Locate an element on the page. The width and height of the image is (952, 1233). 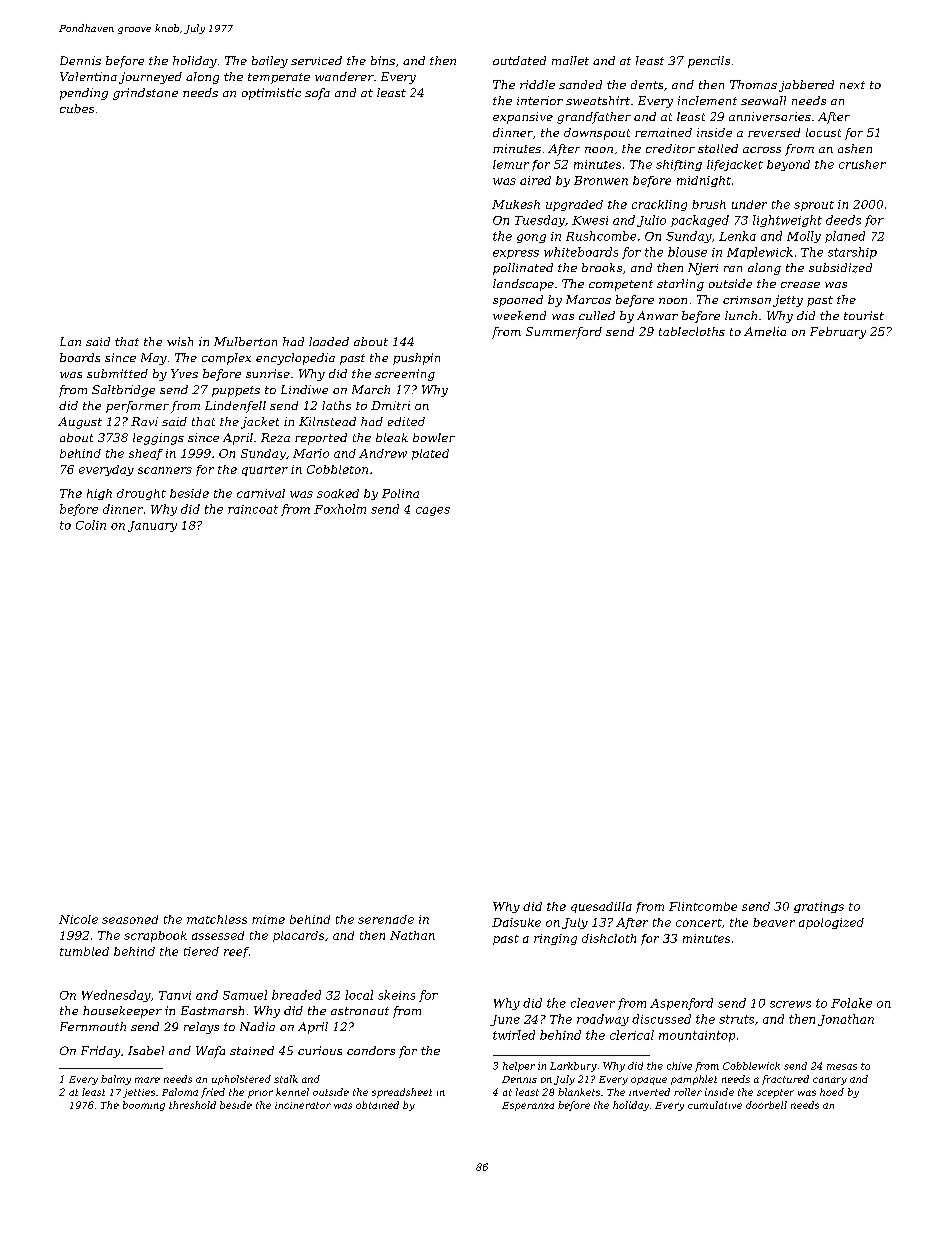
Mukesh is located at coordinates (516, 204).
